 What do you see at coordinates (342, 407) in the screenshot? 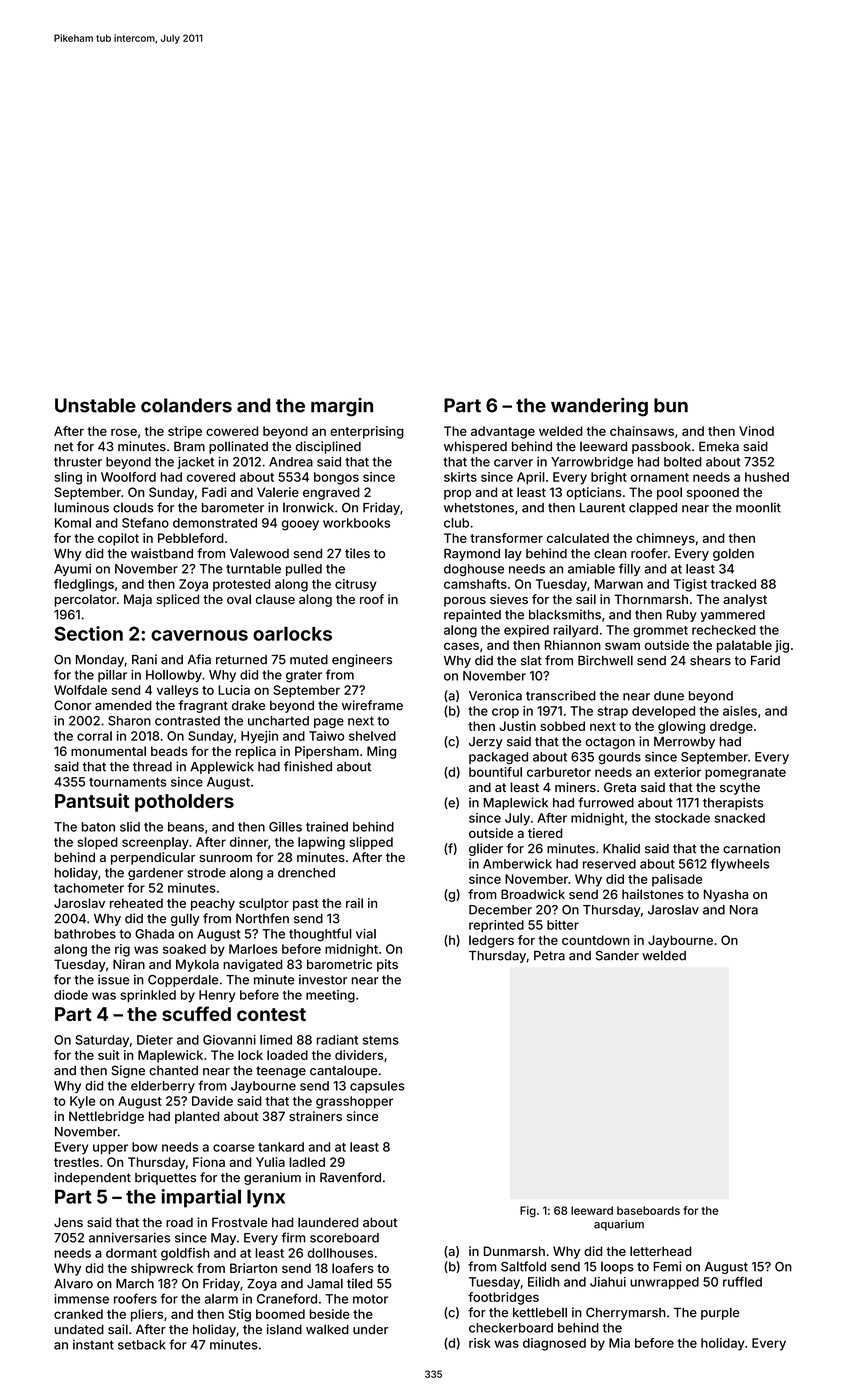
I see `margin` at bounding box center [342, 407].
